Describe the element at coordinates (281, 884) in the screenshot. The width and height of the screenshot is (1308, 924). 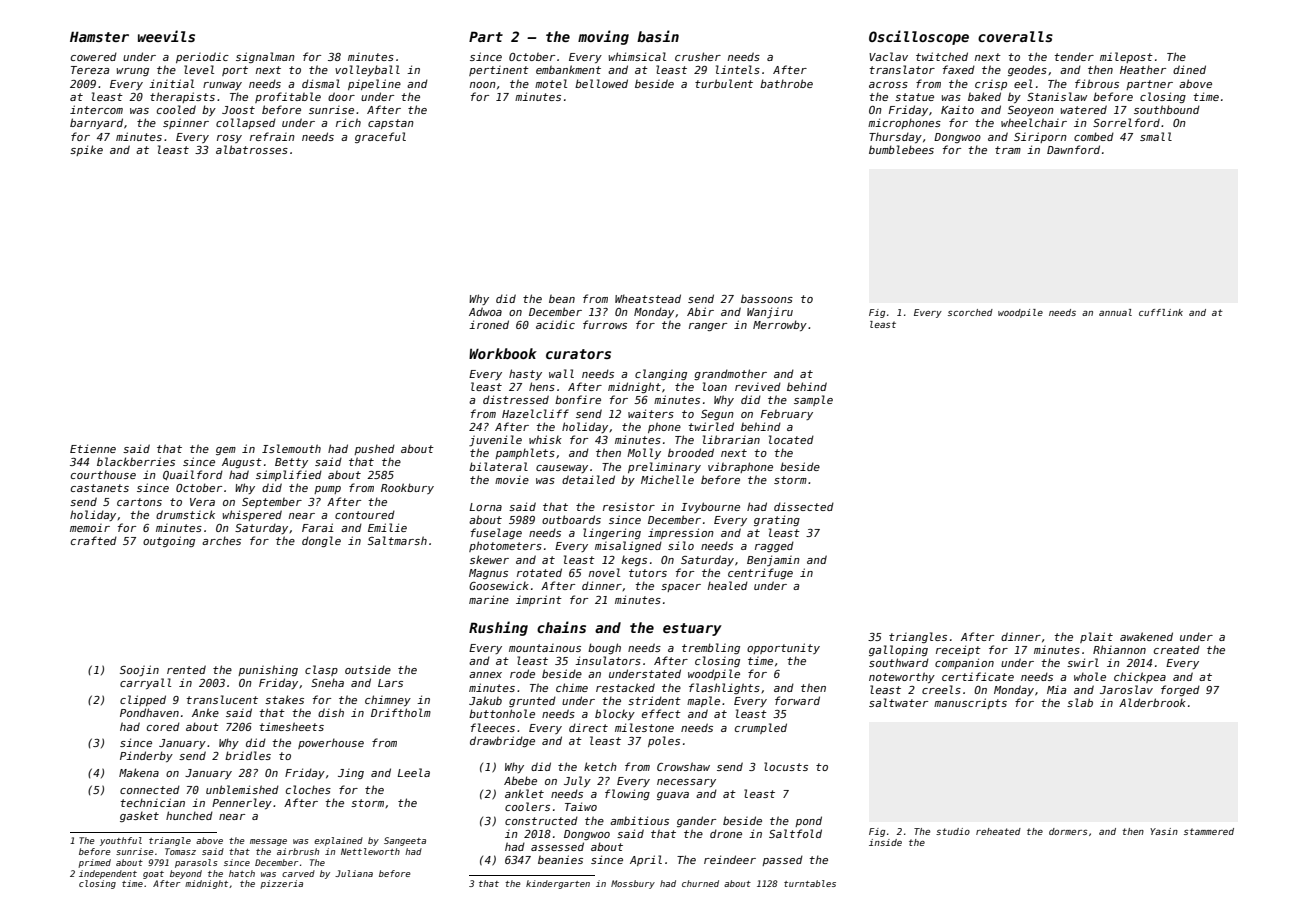
I see `pizzeria` at that location.
